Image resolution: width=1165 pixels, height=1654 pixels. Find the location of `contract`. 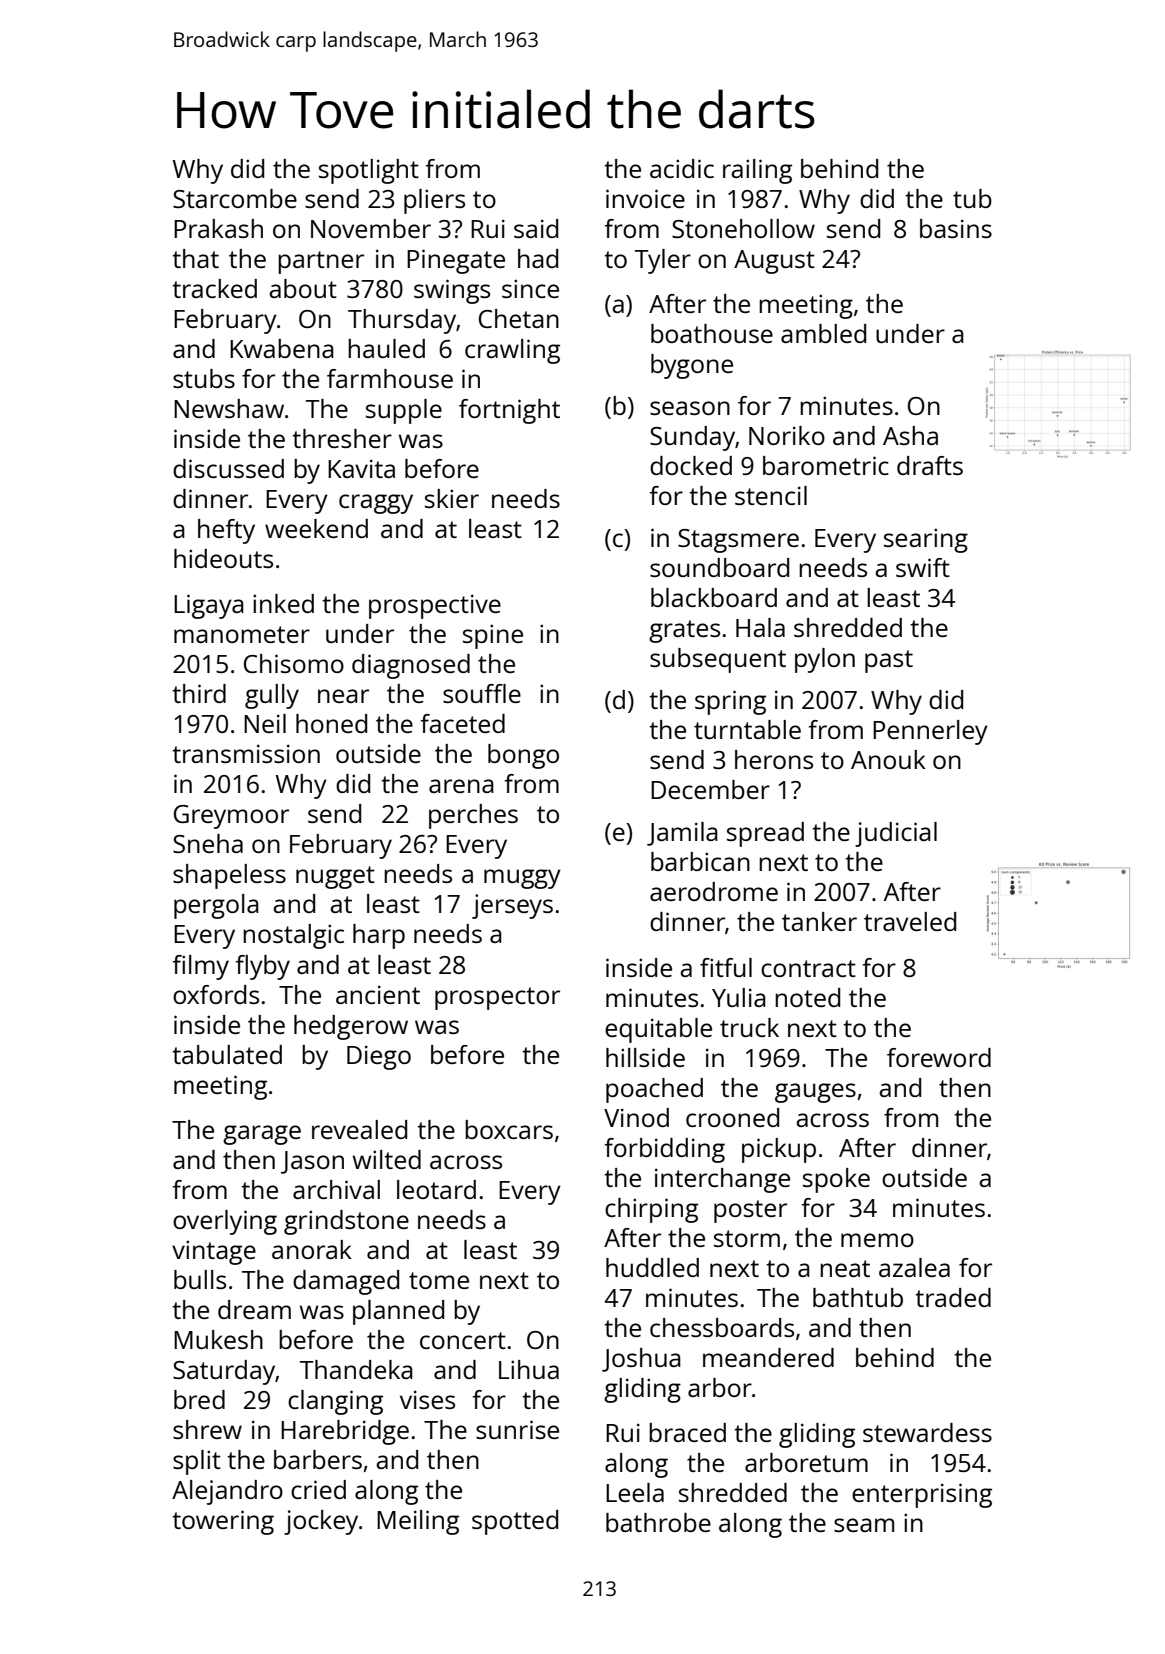

contract is located at coordinates (808, 968).
